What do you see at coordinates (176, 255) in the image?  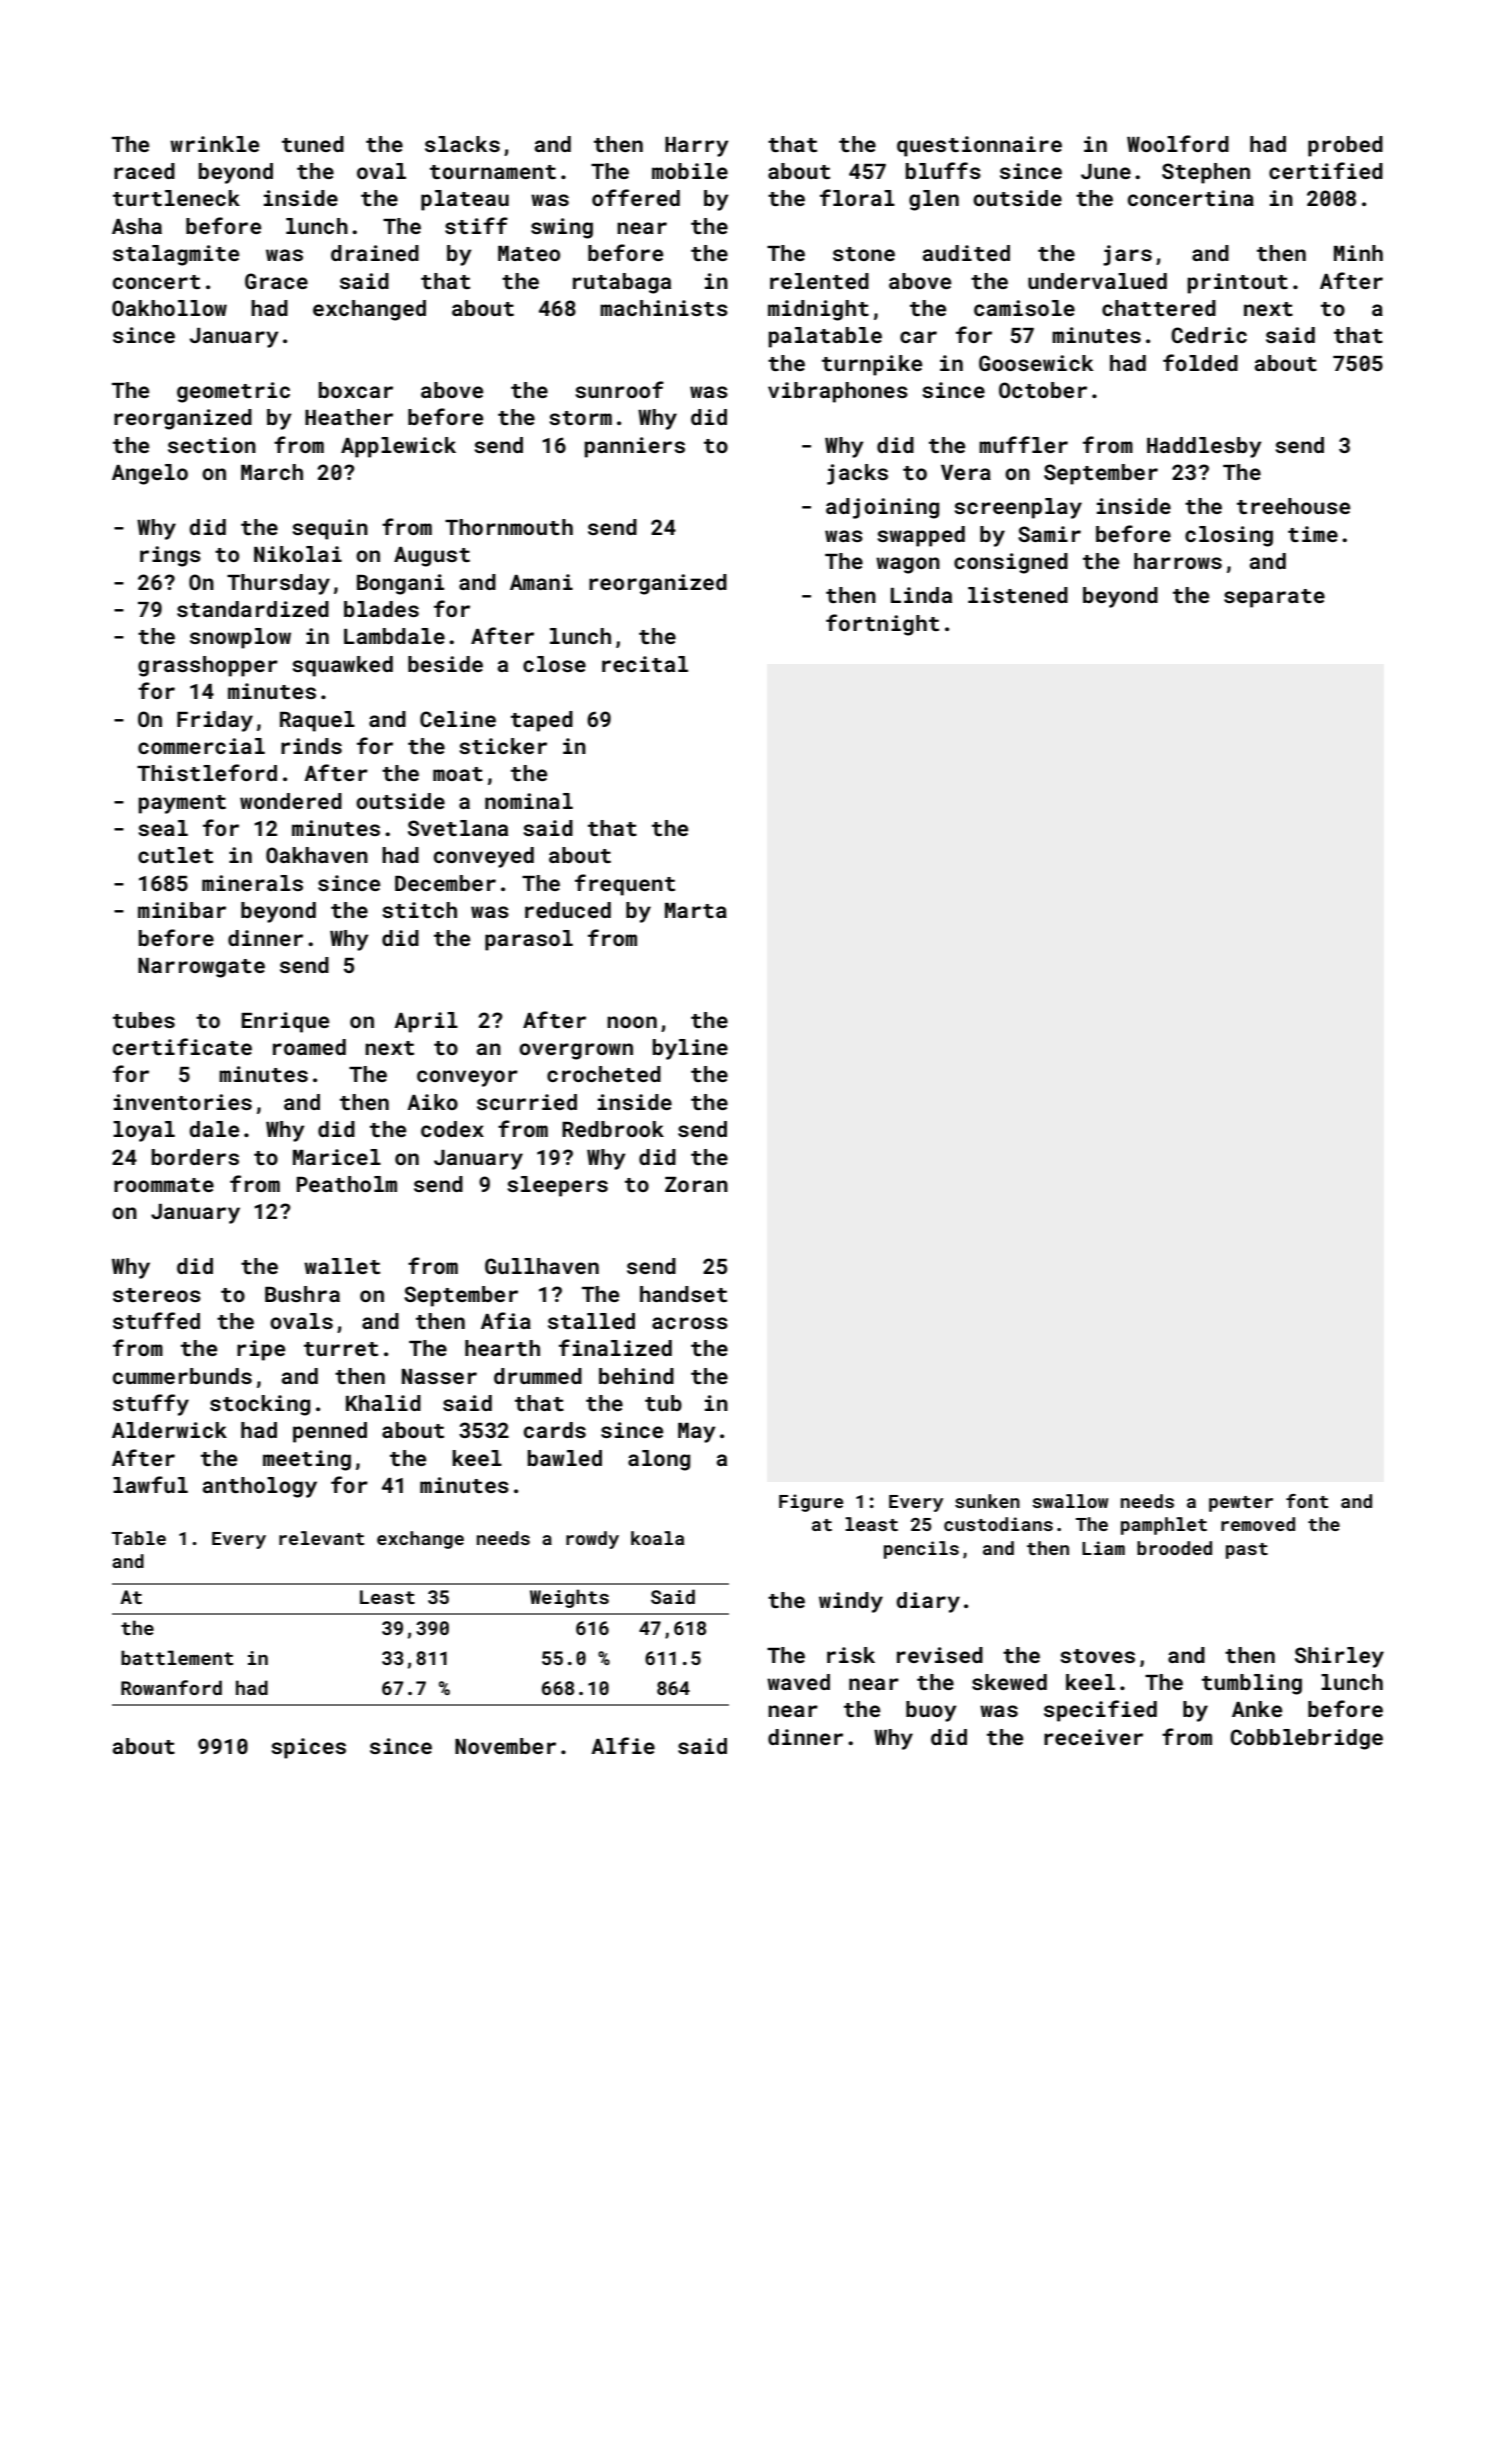 I see `stalagmite` at bounding box center [176, 255].
